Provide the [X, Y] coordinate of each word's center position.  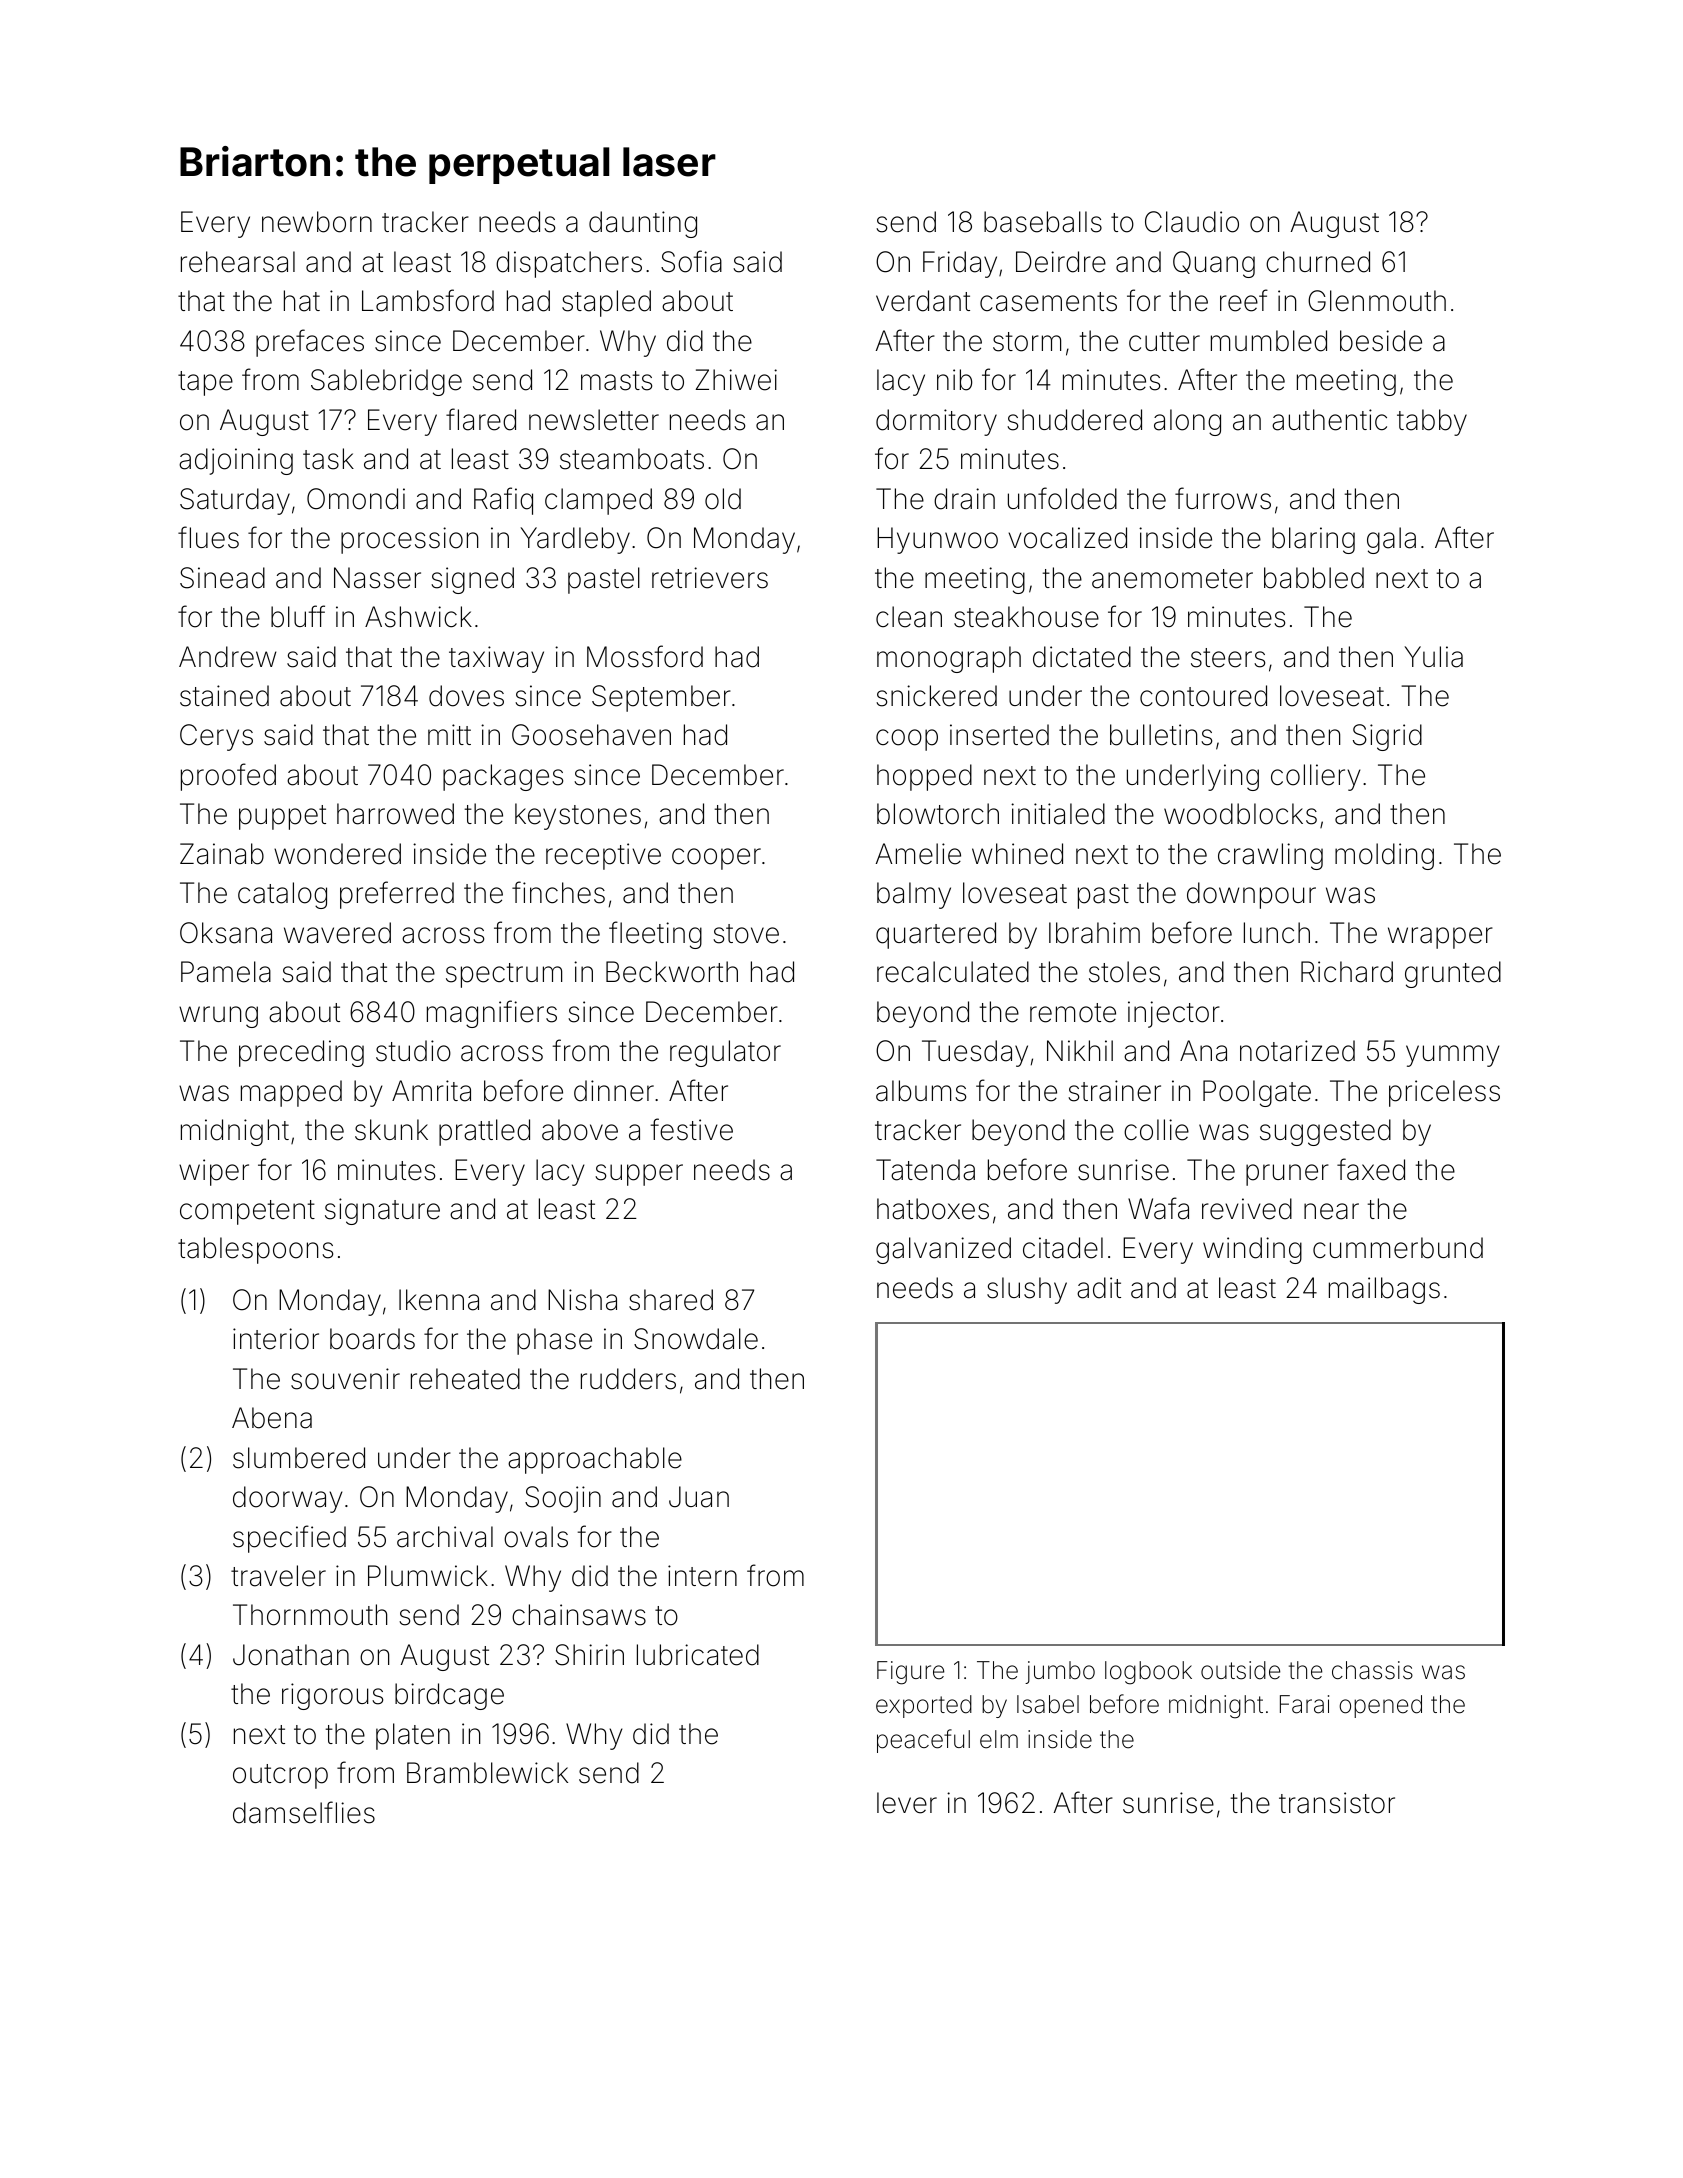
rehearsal [238, 262]
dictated [1082, 657]
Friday [960, 264]
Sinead [222, 578]
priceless [1444, 1093]
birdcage [449, 1696]
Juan [699, 1497]
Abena [272, 1418]
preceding [301, 1053]
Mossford [645, 656]
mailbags [1384, 1290]
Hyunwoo [937, 540]
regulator [725, 1053]
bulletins [1161, 735]
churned [1318, 262]
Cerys [216, 737]
